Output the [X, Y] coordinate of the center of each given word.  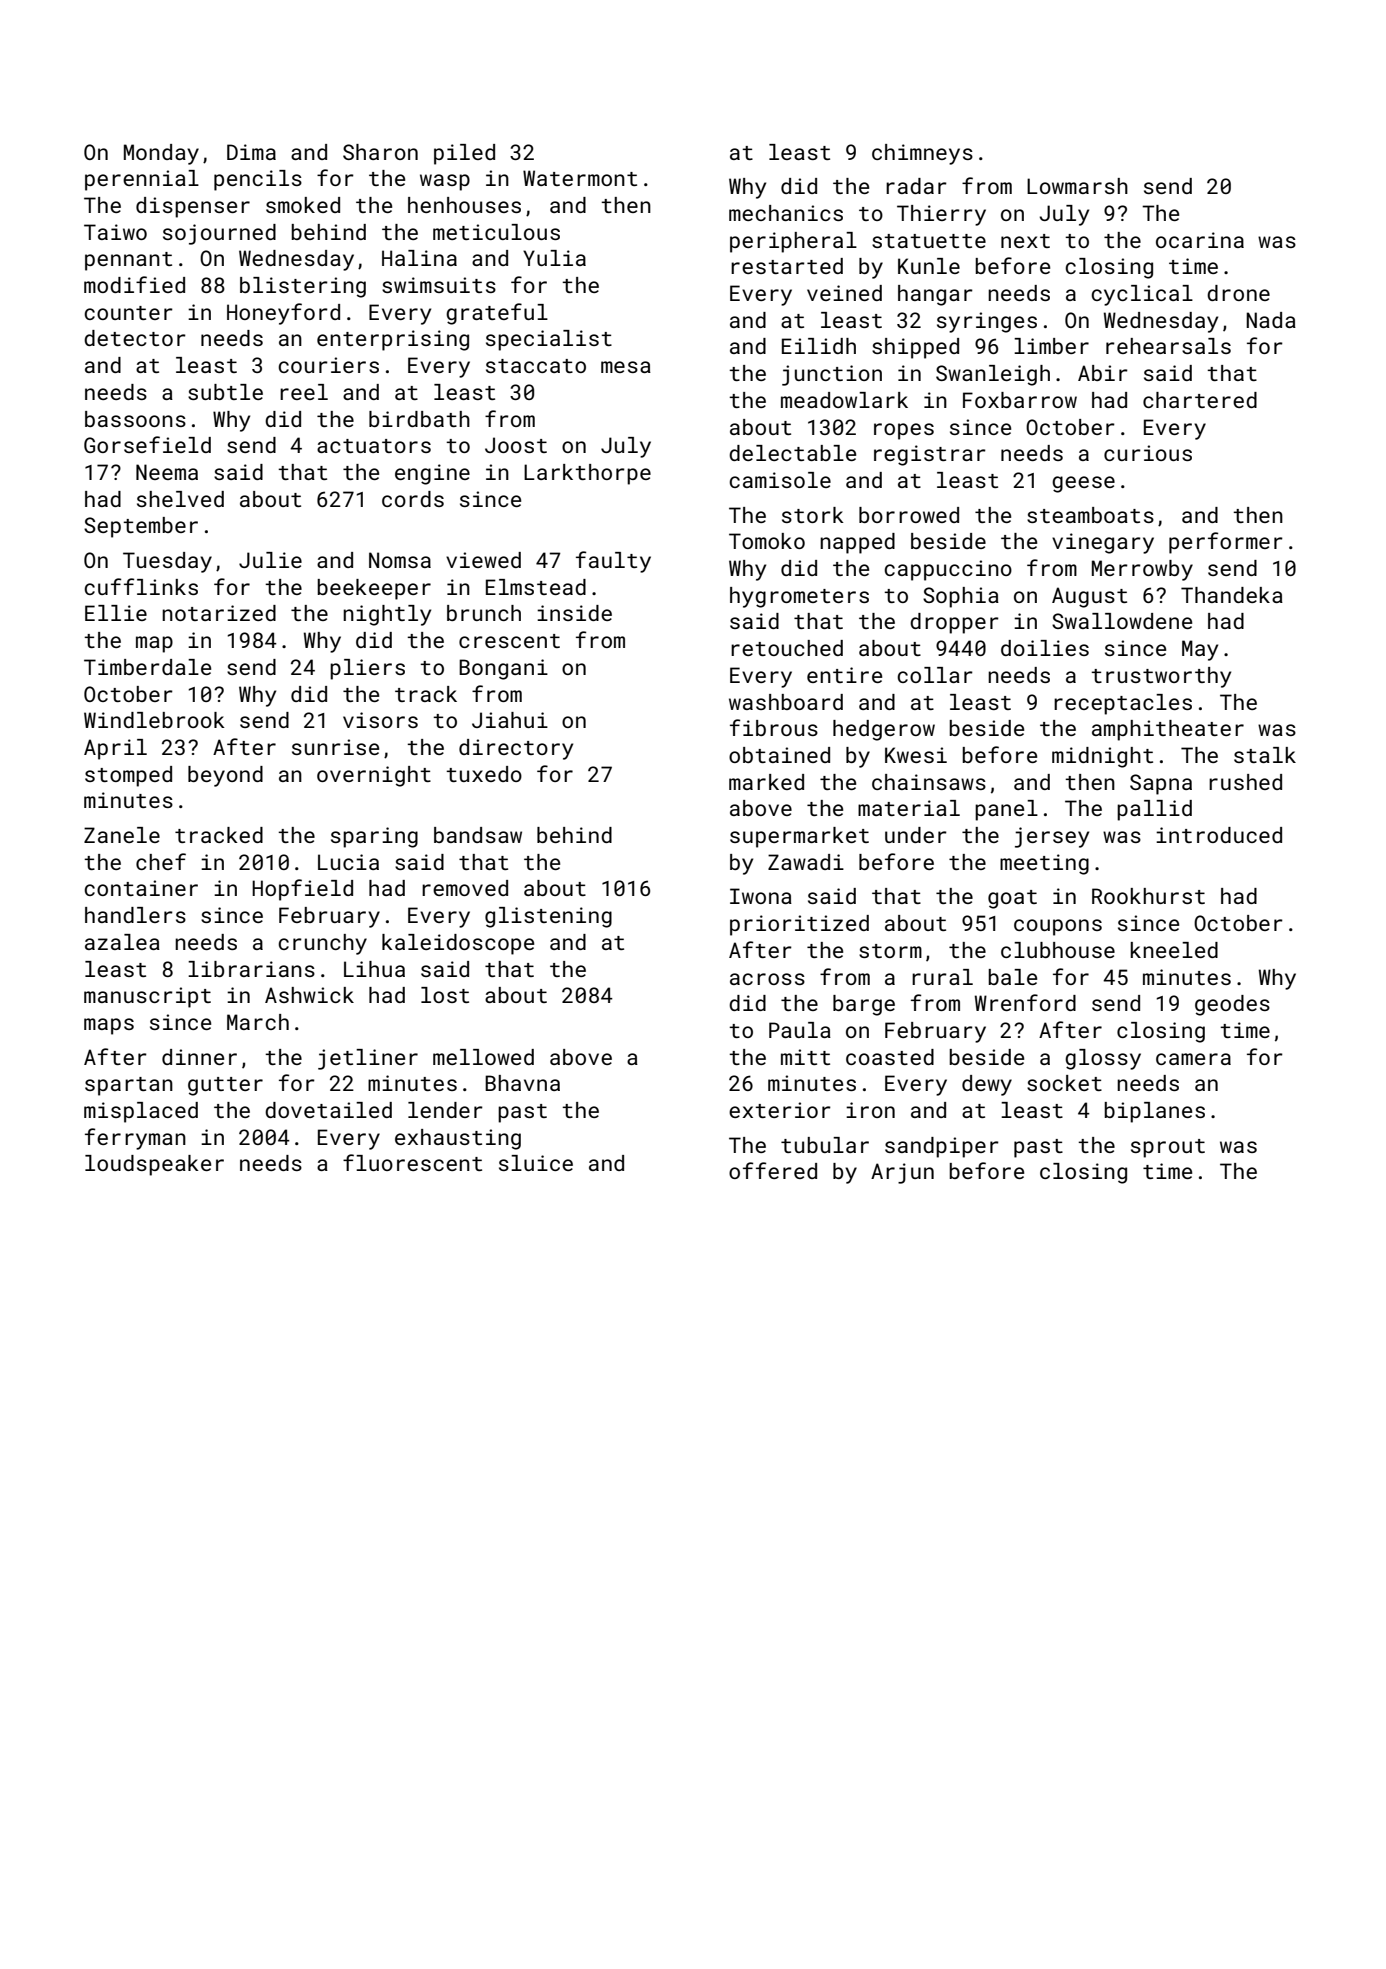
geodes [1232, 1005]
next [1025, 241]
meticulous [496, 232]
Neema [167, 472]
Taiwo [115, 232]
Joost [516, 445]
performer [1226, 543]
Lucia [348, 862]
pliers [367, 669]
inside [574, 613]
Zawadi [806, 862]
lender [445, 1110]
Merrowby [1142, 570]
